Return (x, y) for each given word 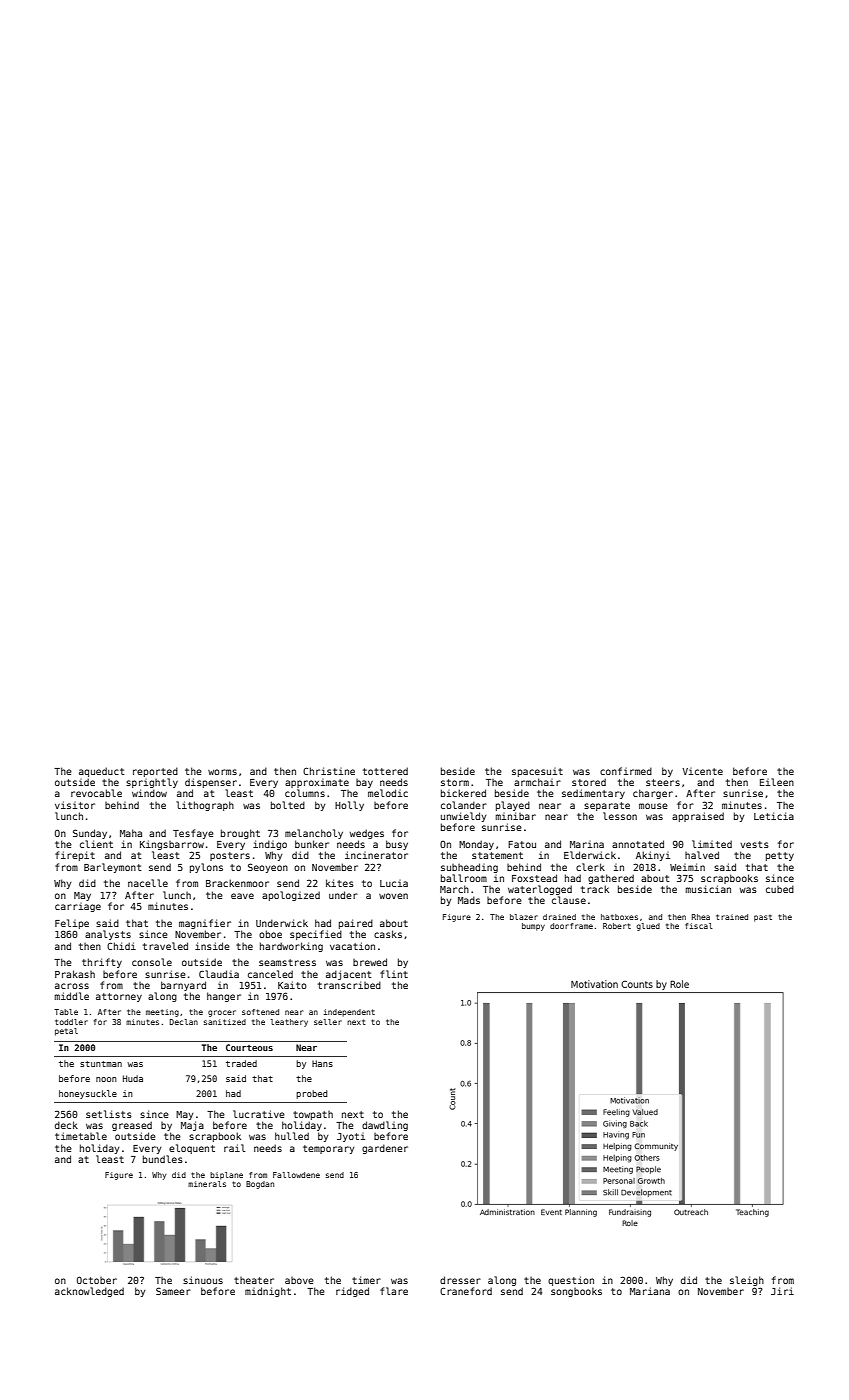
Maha (131, 833)
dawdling (385, 1126)
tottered (385, 771)
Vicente (702, 771)
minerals (207, 1184)
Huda (133, 1078)
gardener (385, 1149)
